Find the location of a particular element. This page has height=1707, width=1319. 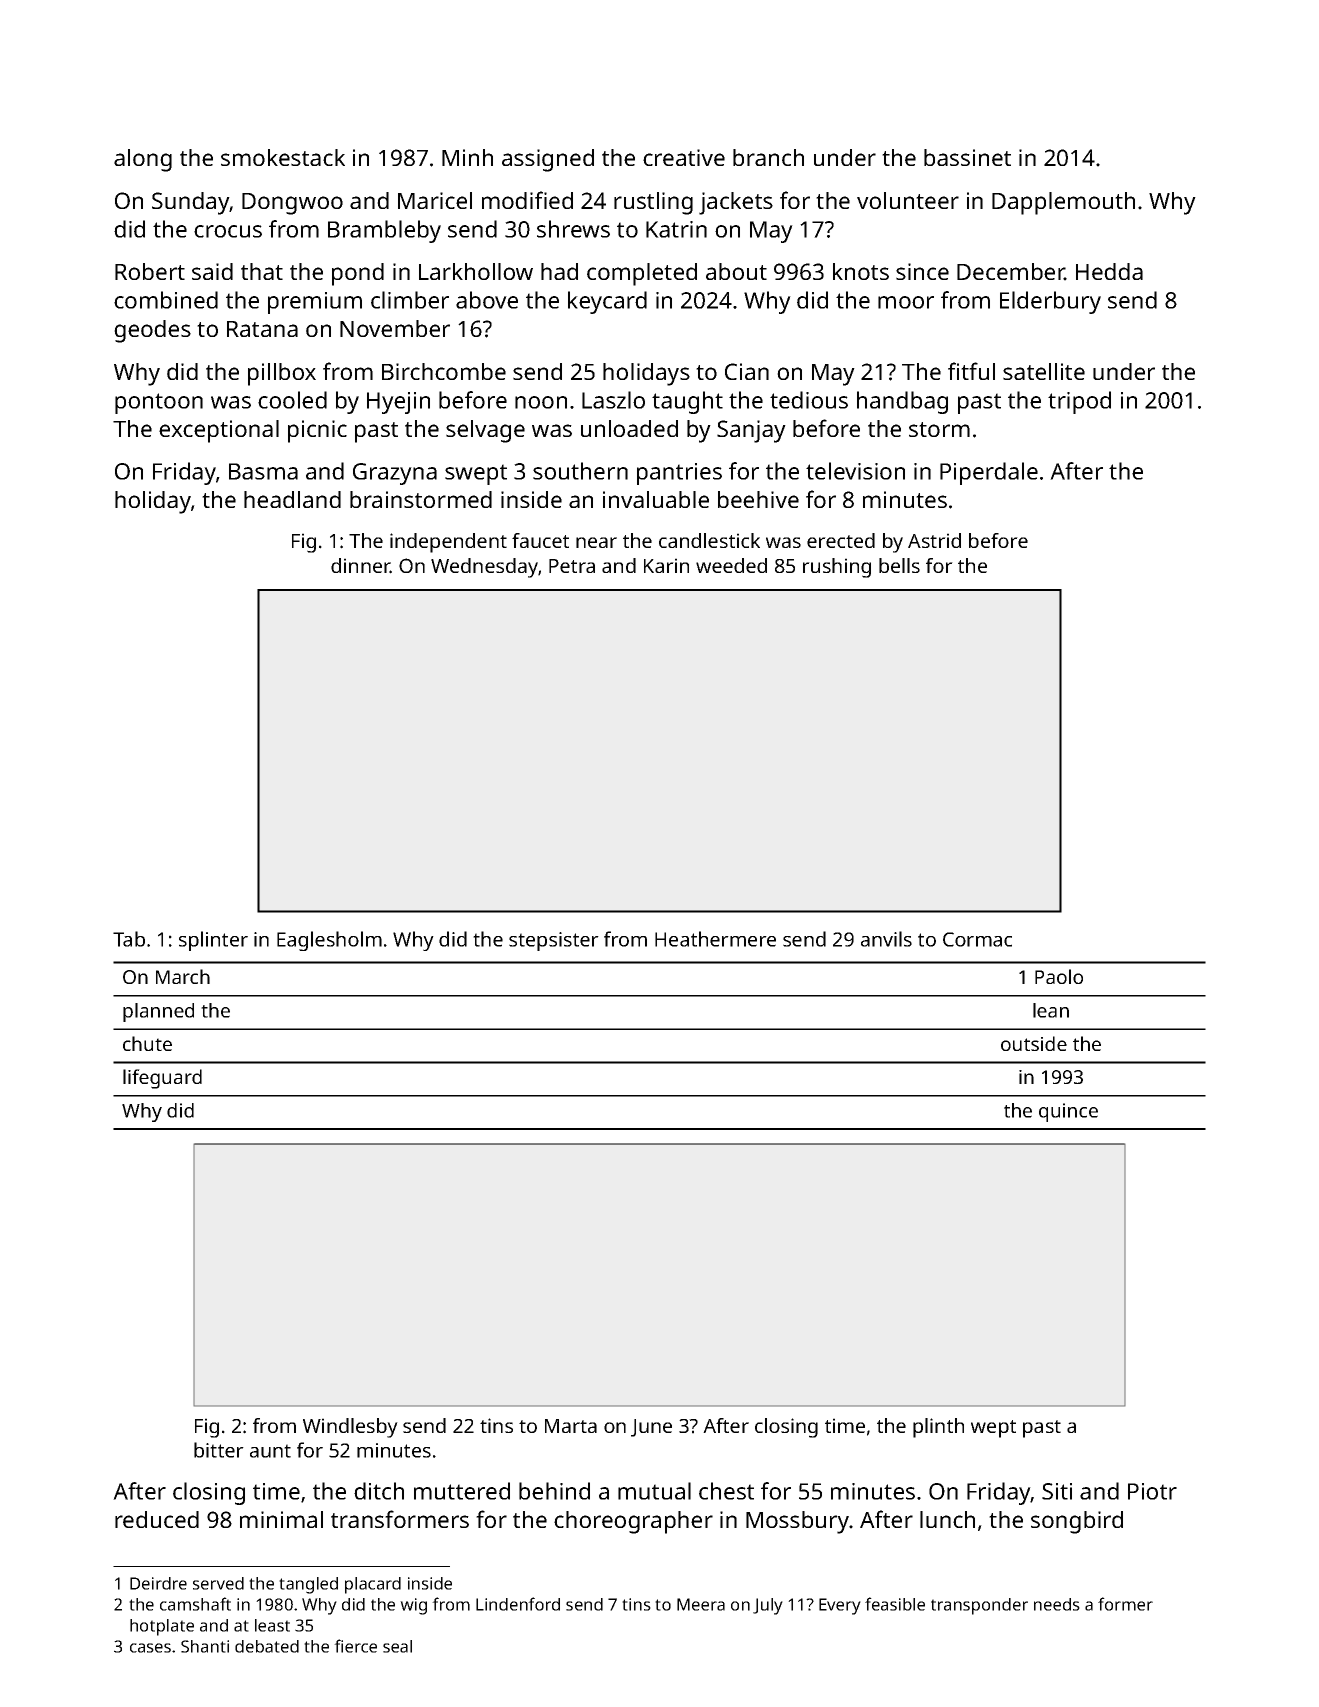

bassinet is located at coordinates (967, 157).
